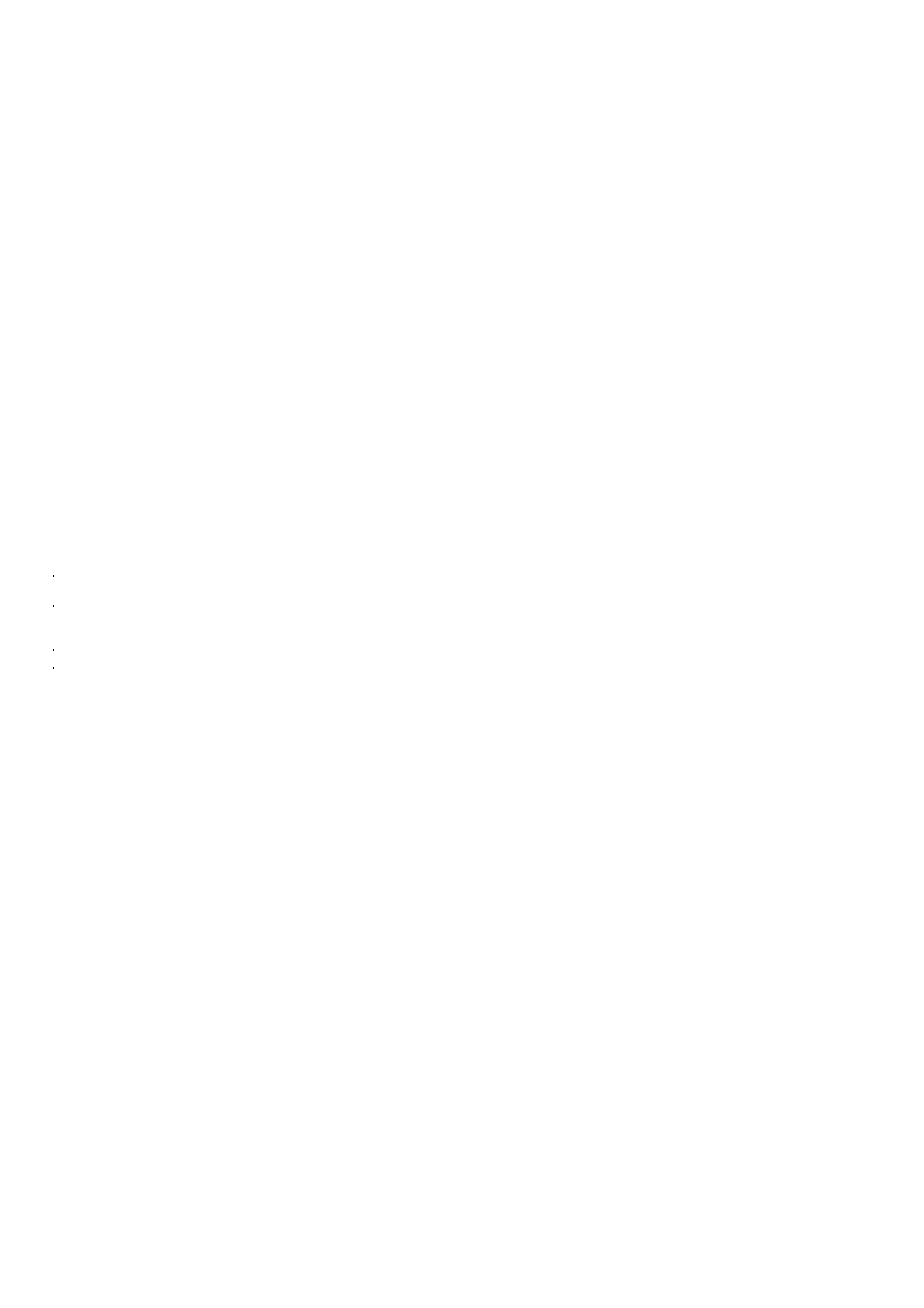 This screenshot has width=924, height=1308. I want to click on camera, so click(142, 819).
